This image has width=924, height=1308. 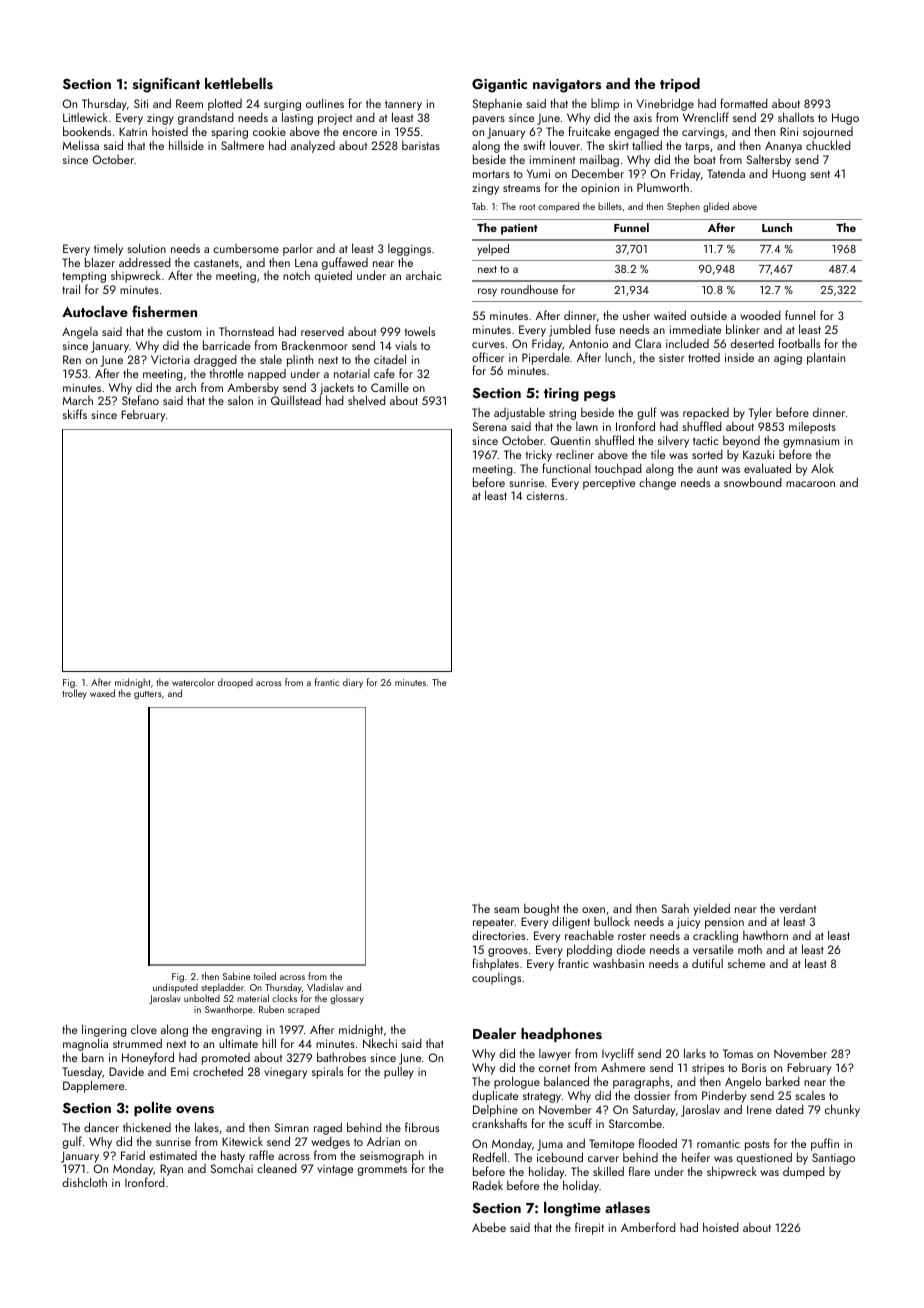 I want to click on yielded, so click(x=711, y=909).
